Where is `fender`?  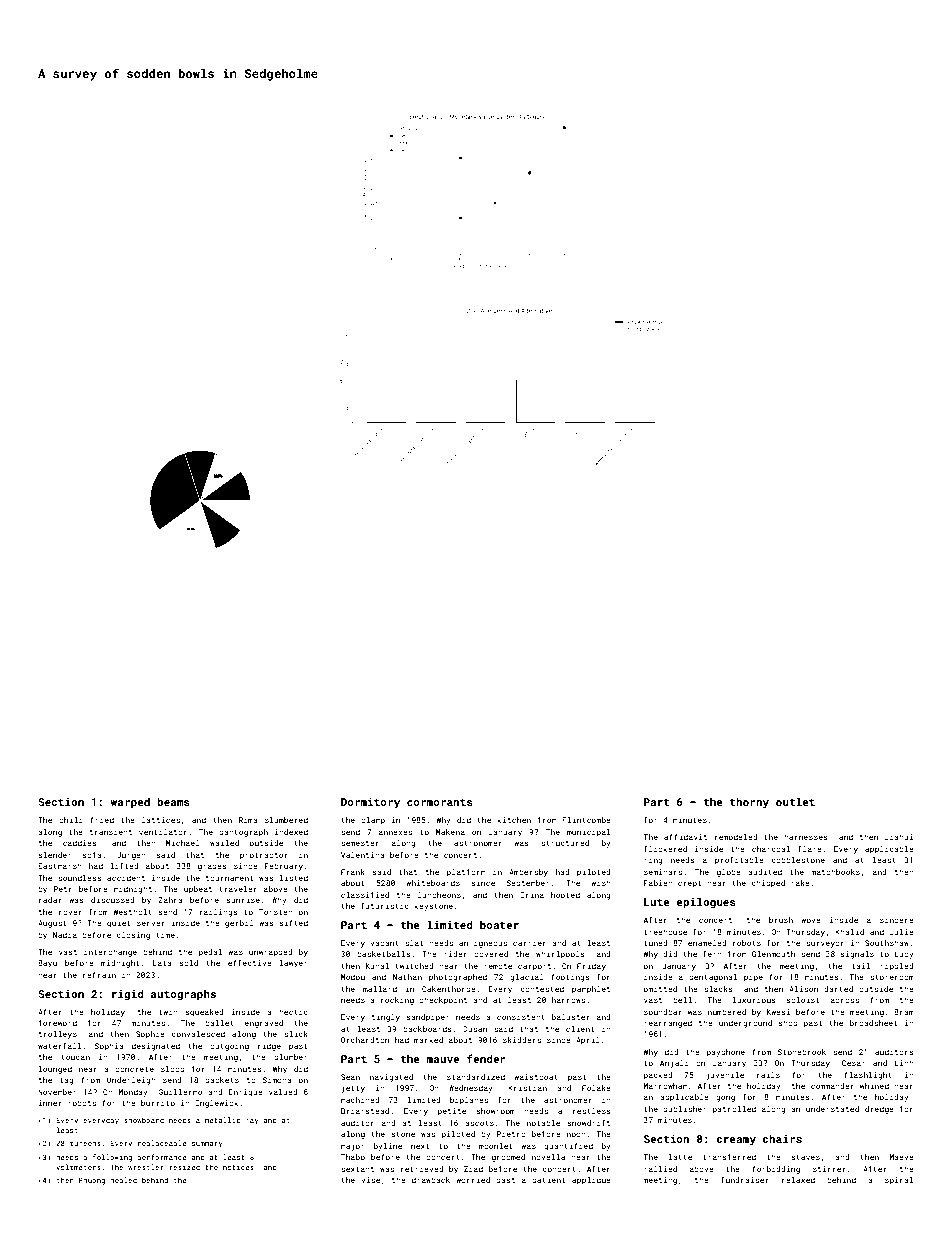
fender is located at coordinates (486, 1058).
